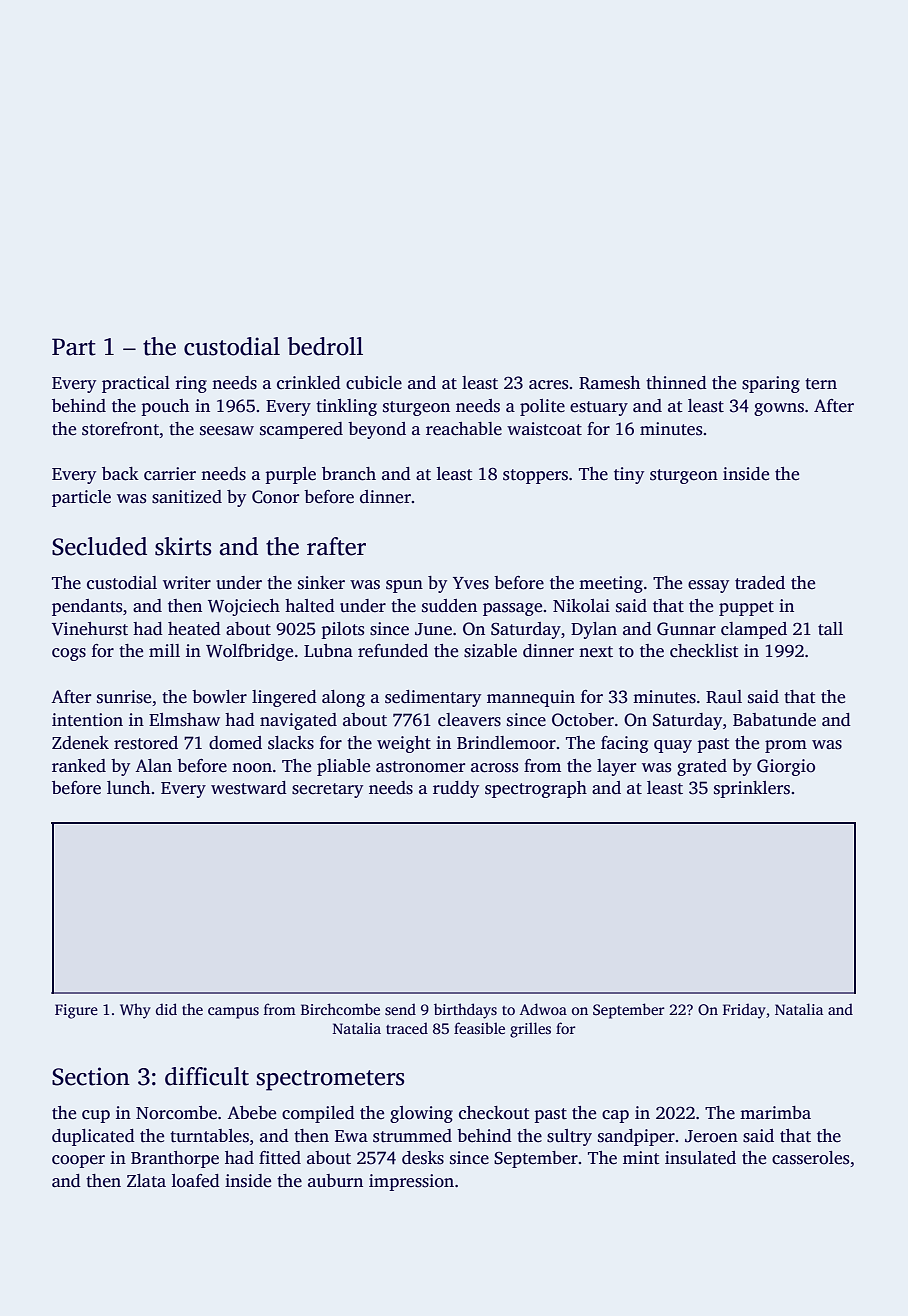 The image size is (908, 1316). I want to click on secretary, so click(327, 790).
